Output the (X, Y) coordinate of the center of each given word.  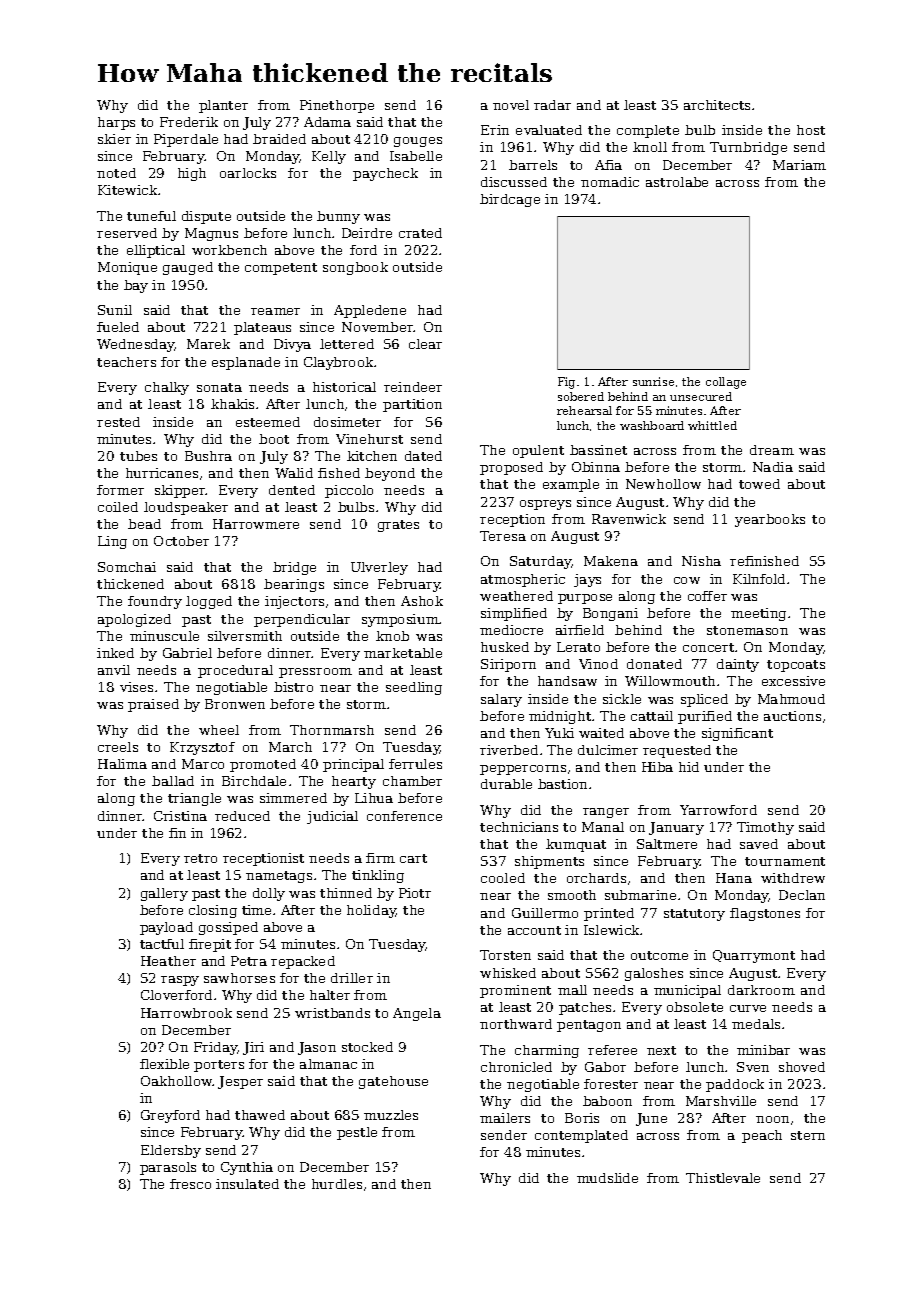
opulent (538, 451)
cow (687, 580)
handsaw (567, 681)
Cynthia (247, 1168)
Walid (294, 473)
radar (552, 105)
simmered (293, 798)
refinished (764, 561)
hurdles (337, 1184)
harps (116, 123)
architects (717, 105)
